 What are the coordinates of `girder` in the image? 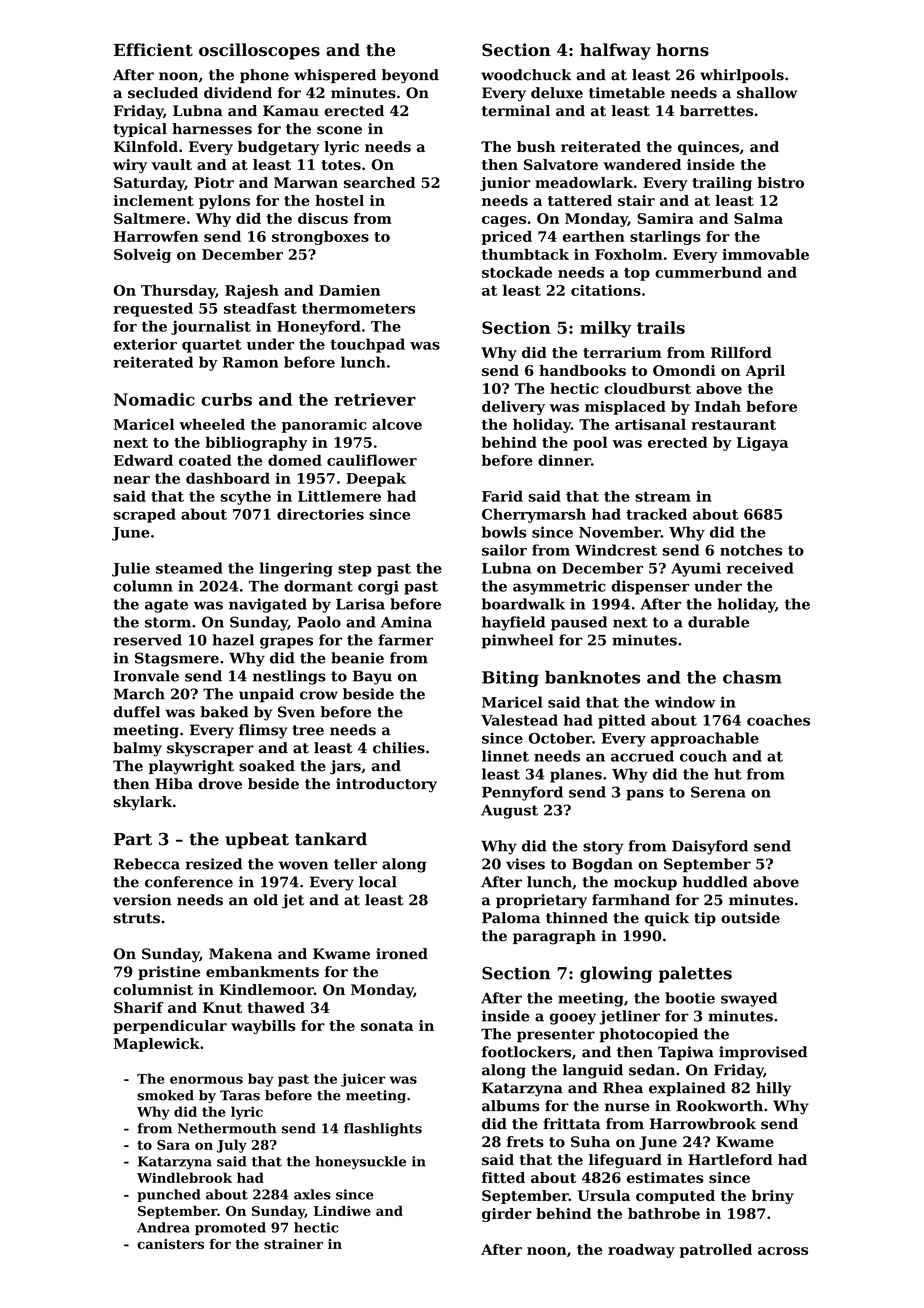 It's located at (507, 1215).
